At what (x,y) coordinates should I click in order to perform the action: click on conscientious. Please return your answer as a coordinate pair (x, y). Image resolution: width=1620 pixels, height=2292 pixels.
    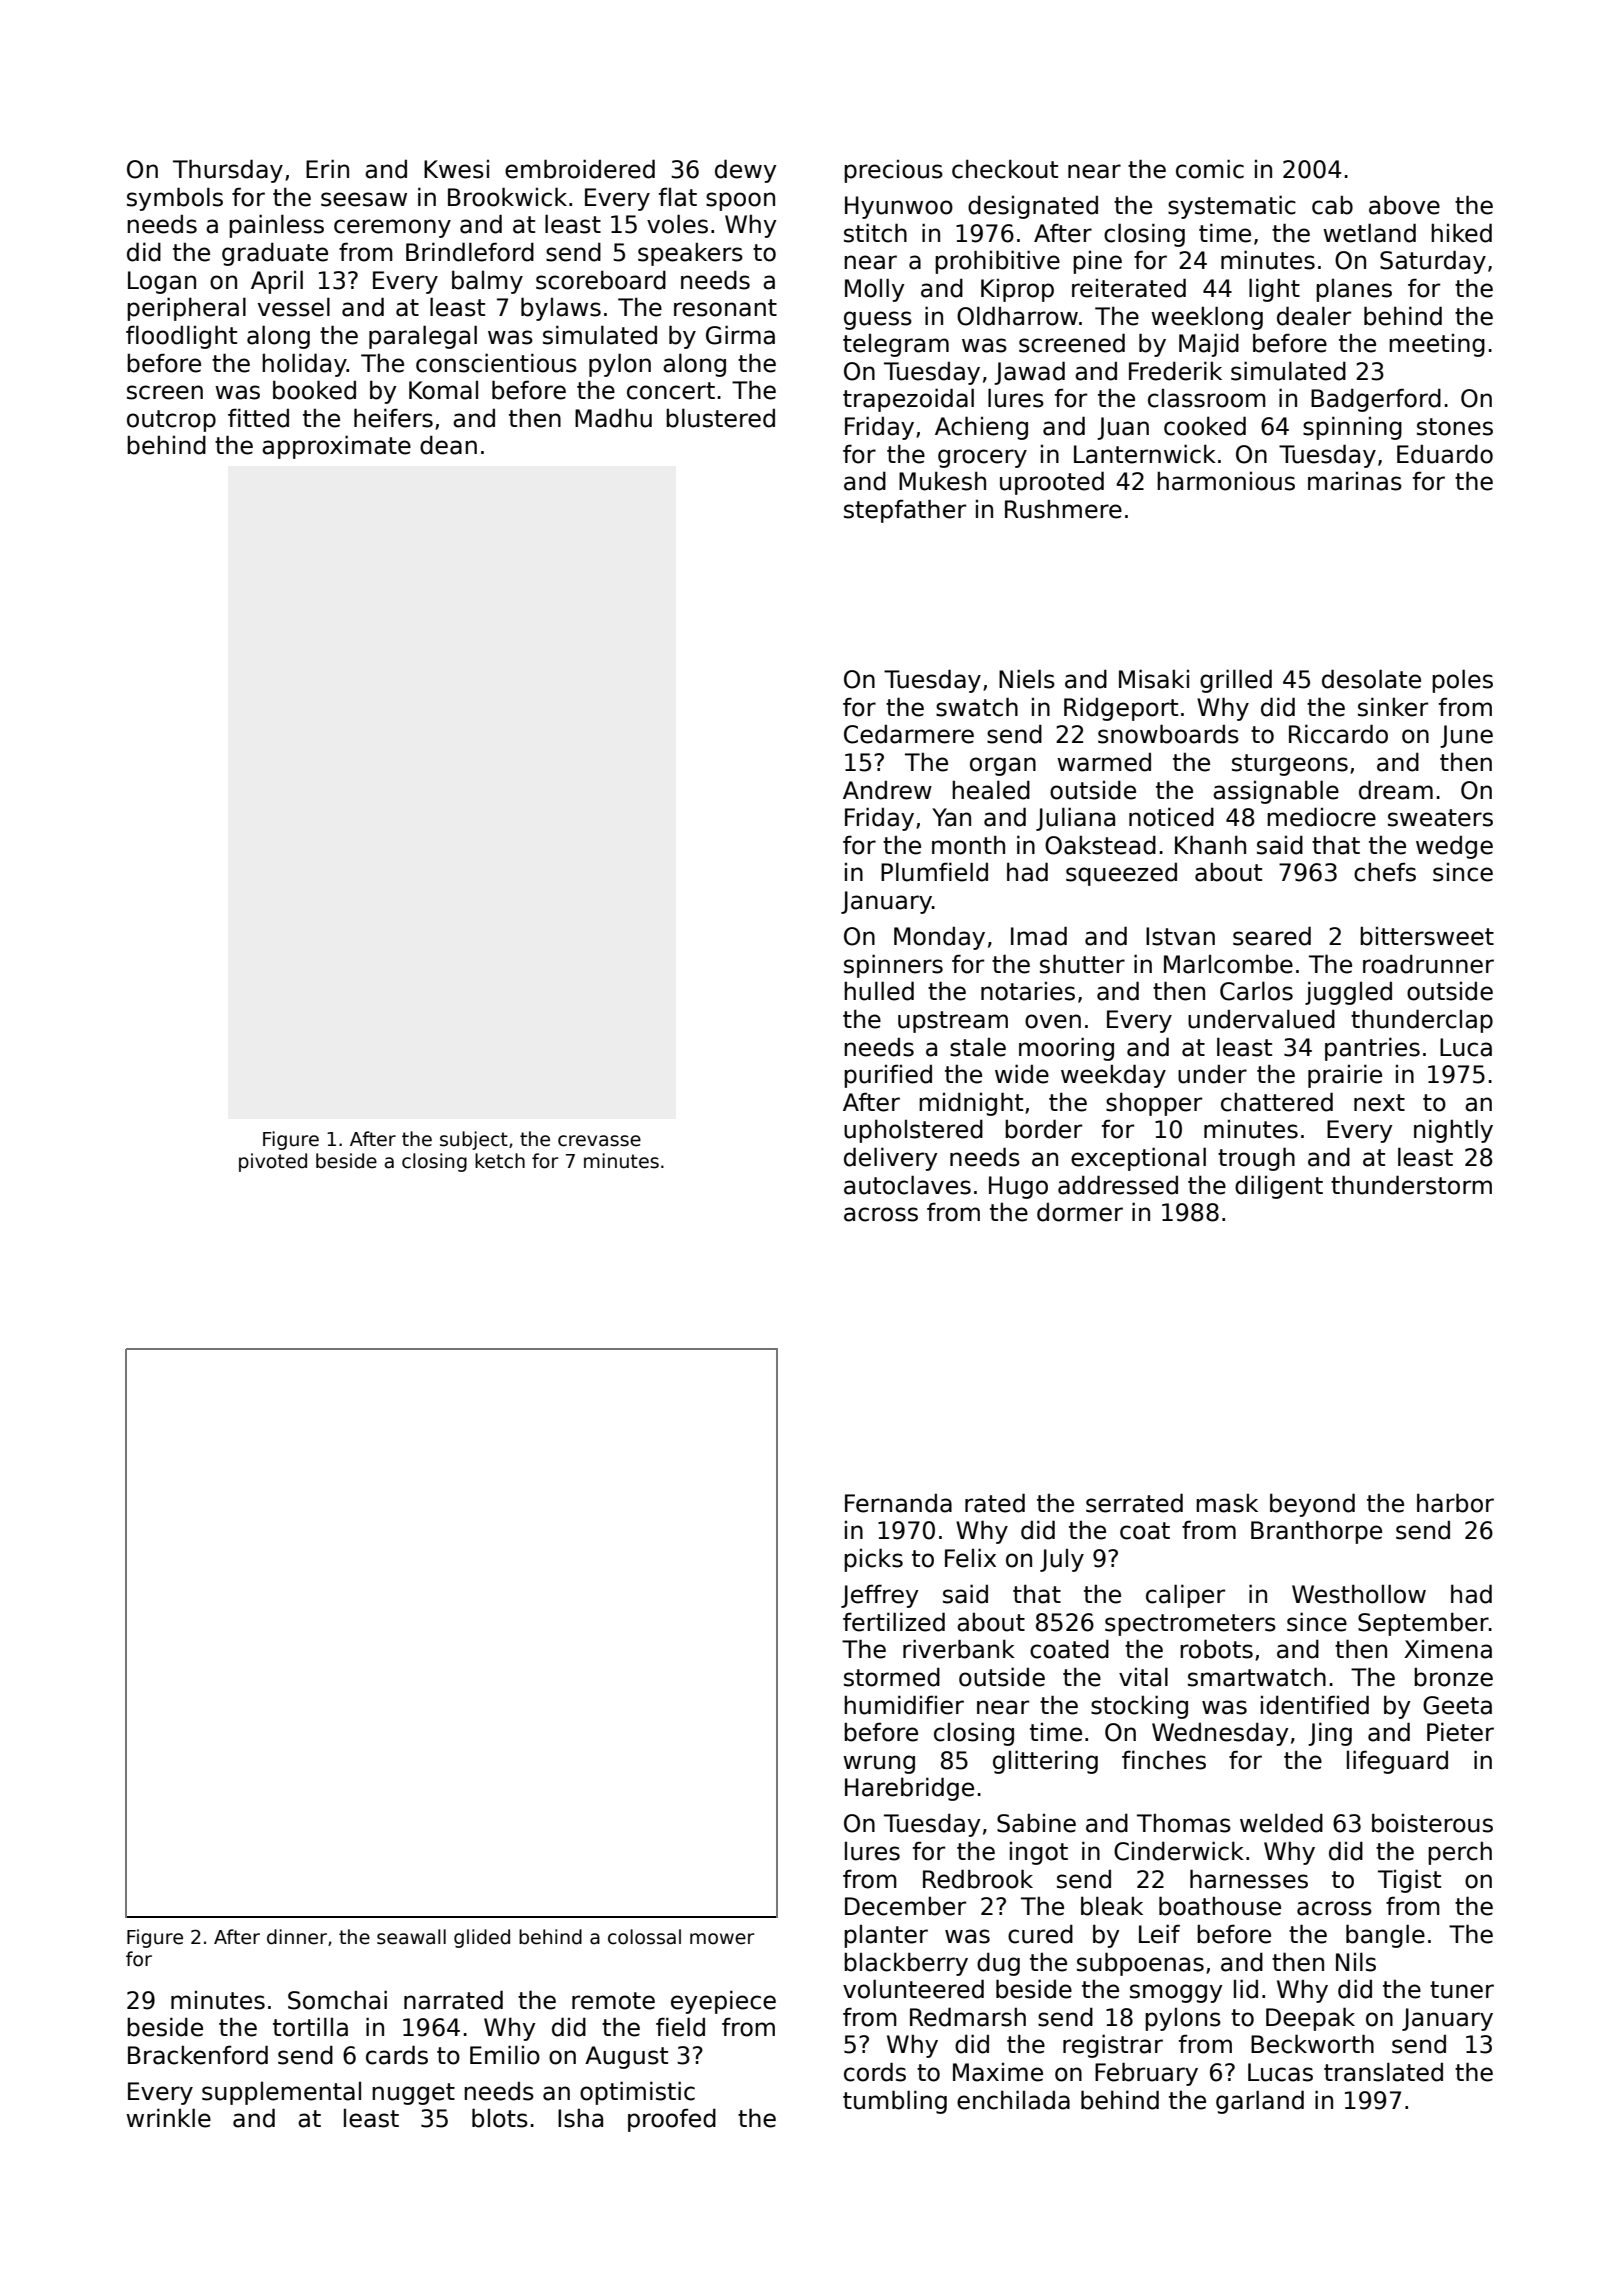
    Looking at the image, I should click on (496, 363).
